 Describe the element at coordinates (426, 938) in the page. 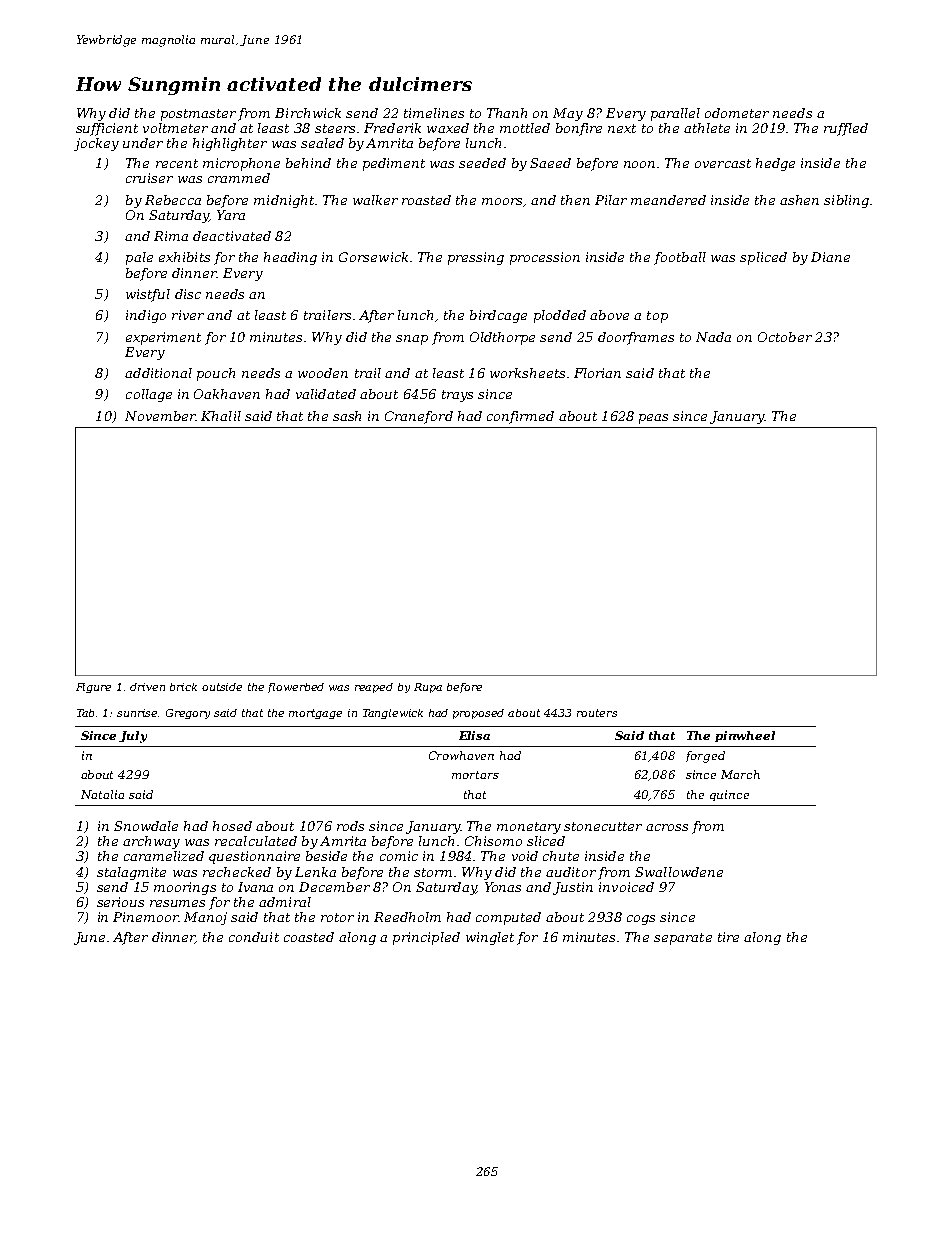

I see `principled` at that location.
